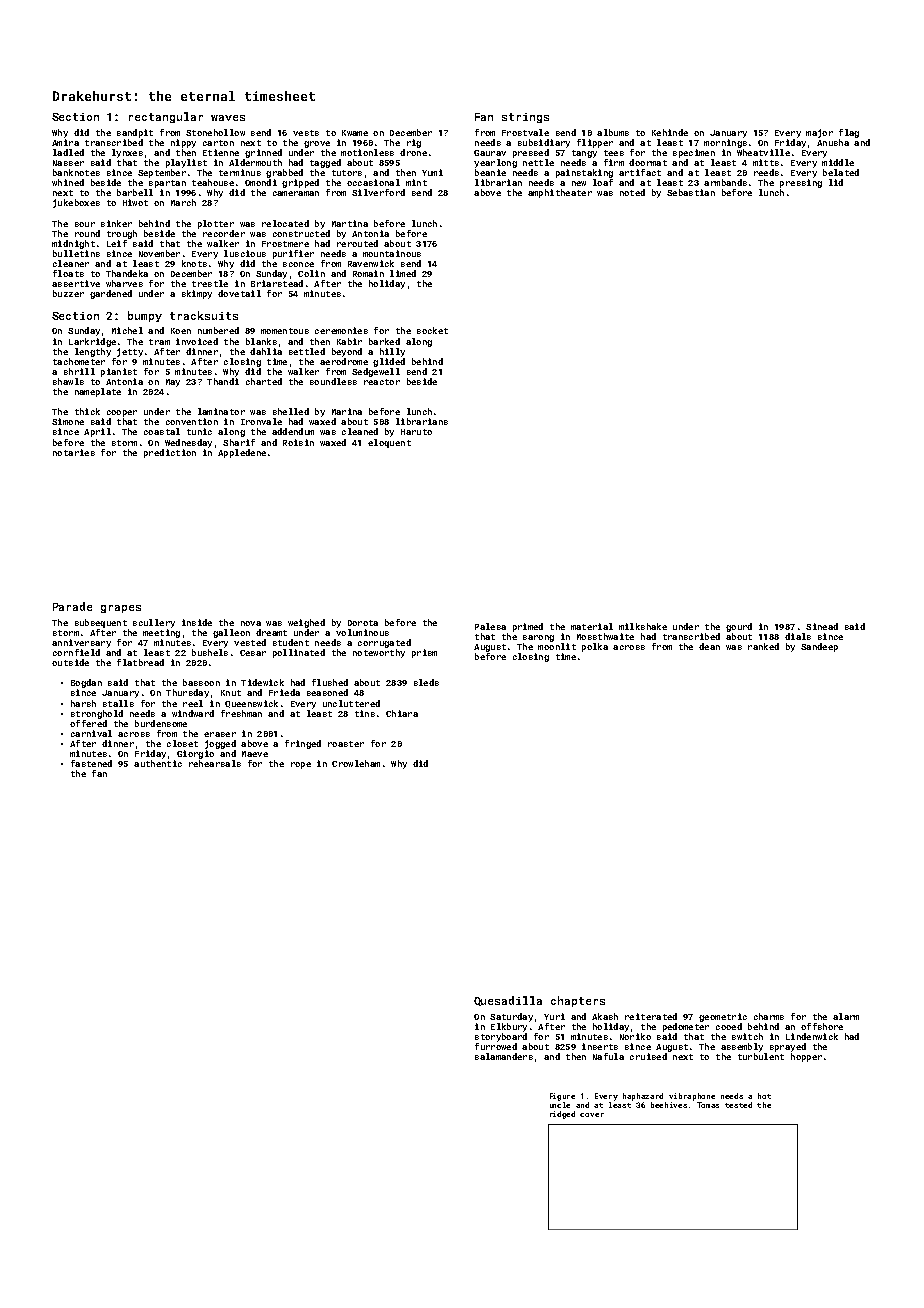 This image has height=1308, width=924. I want to click on strings, so click(525, 118).
